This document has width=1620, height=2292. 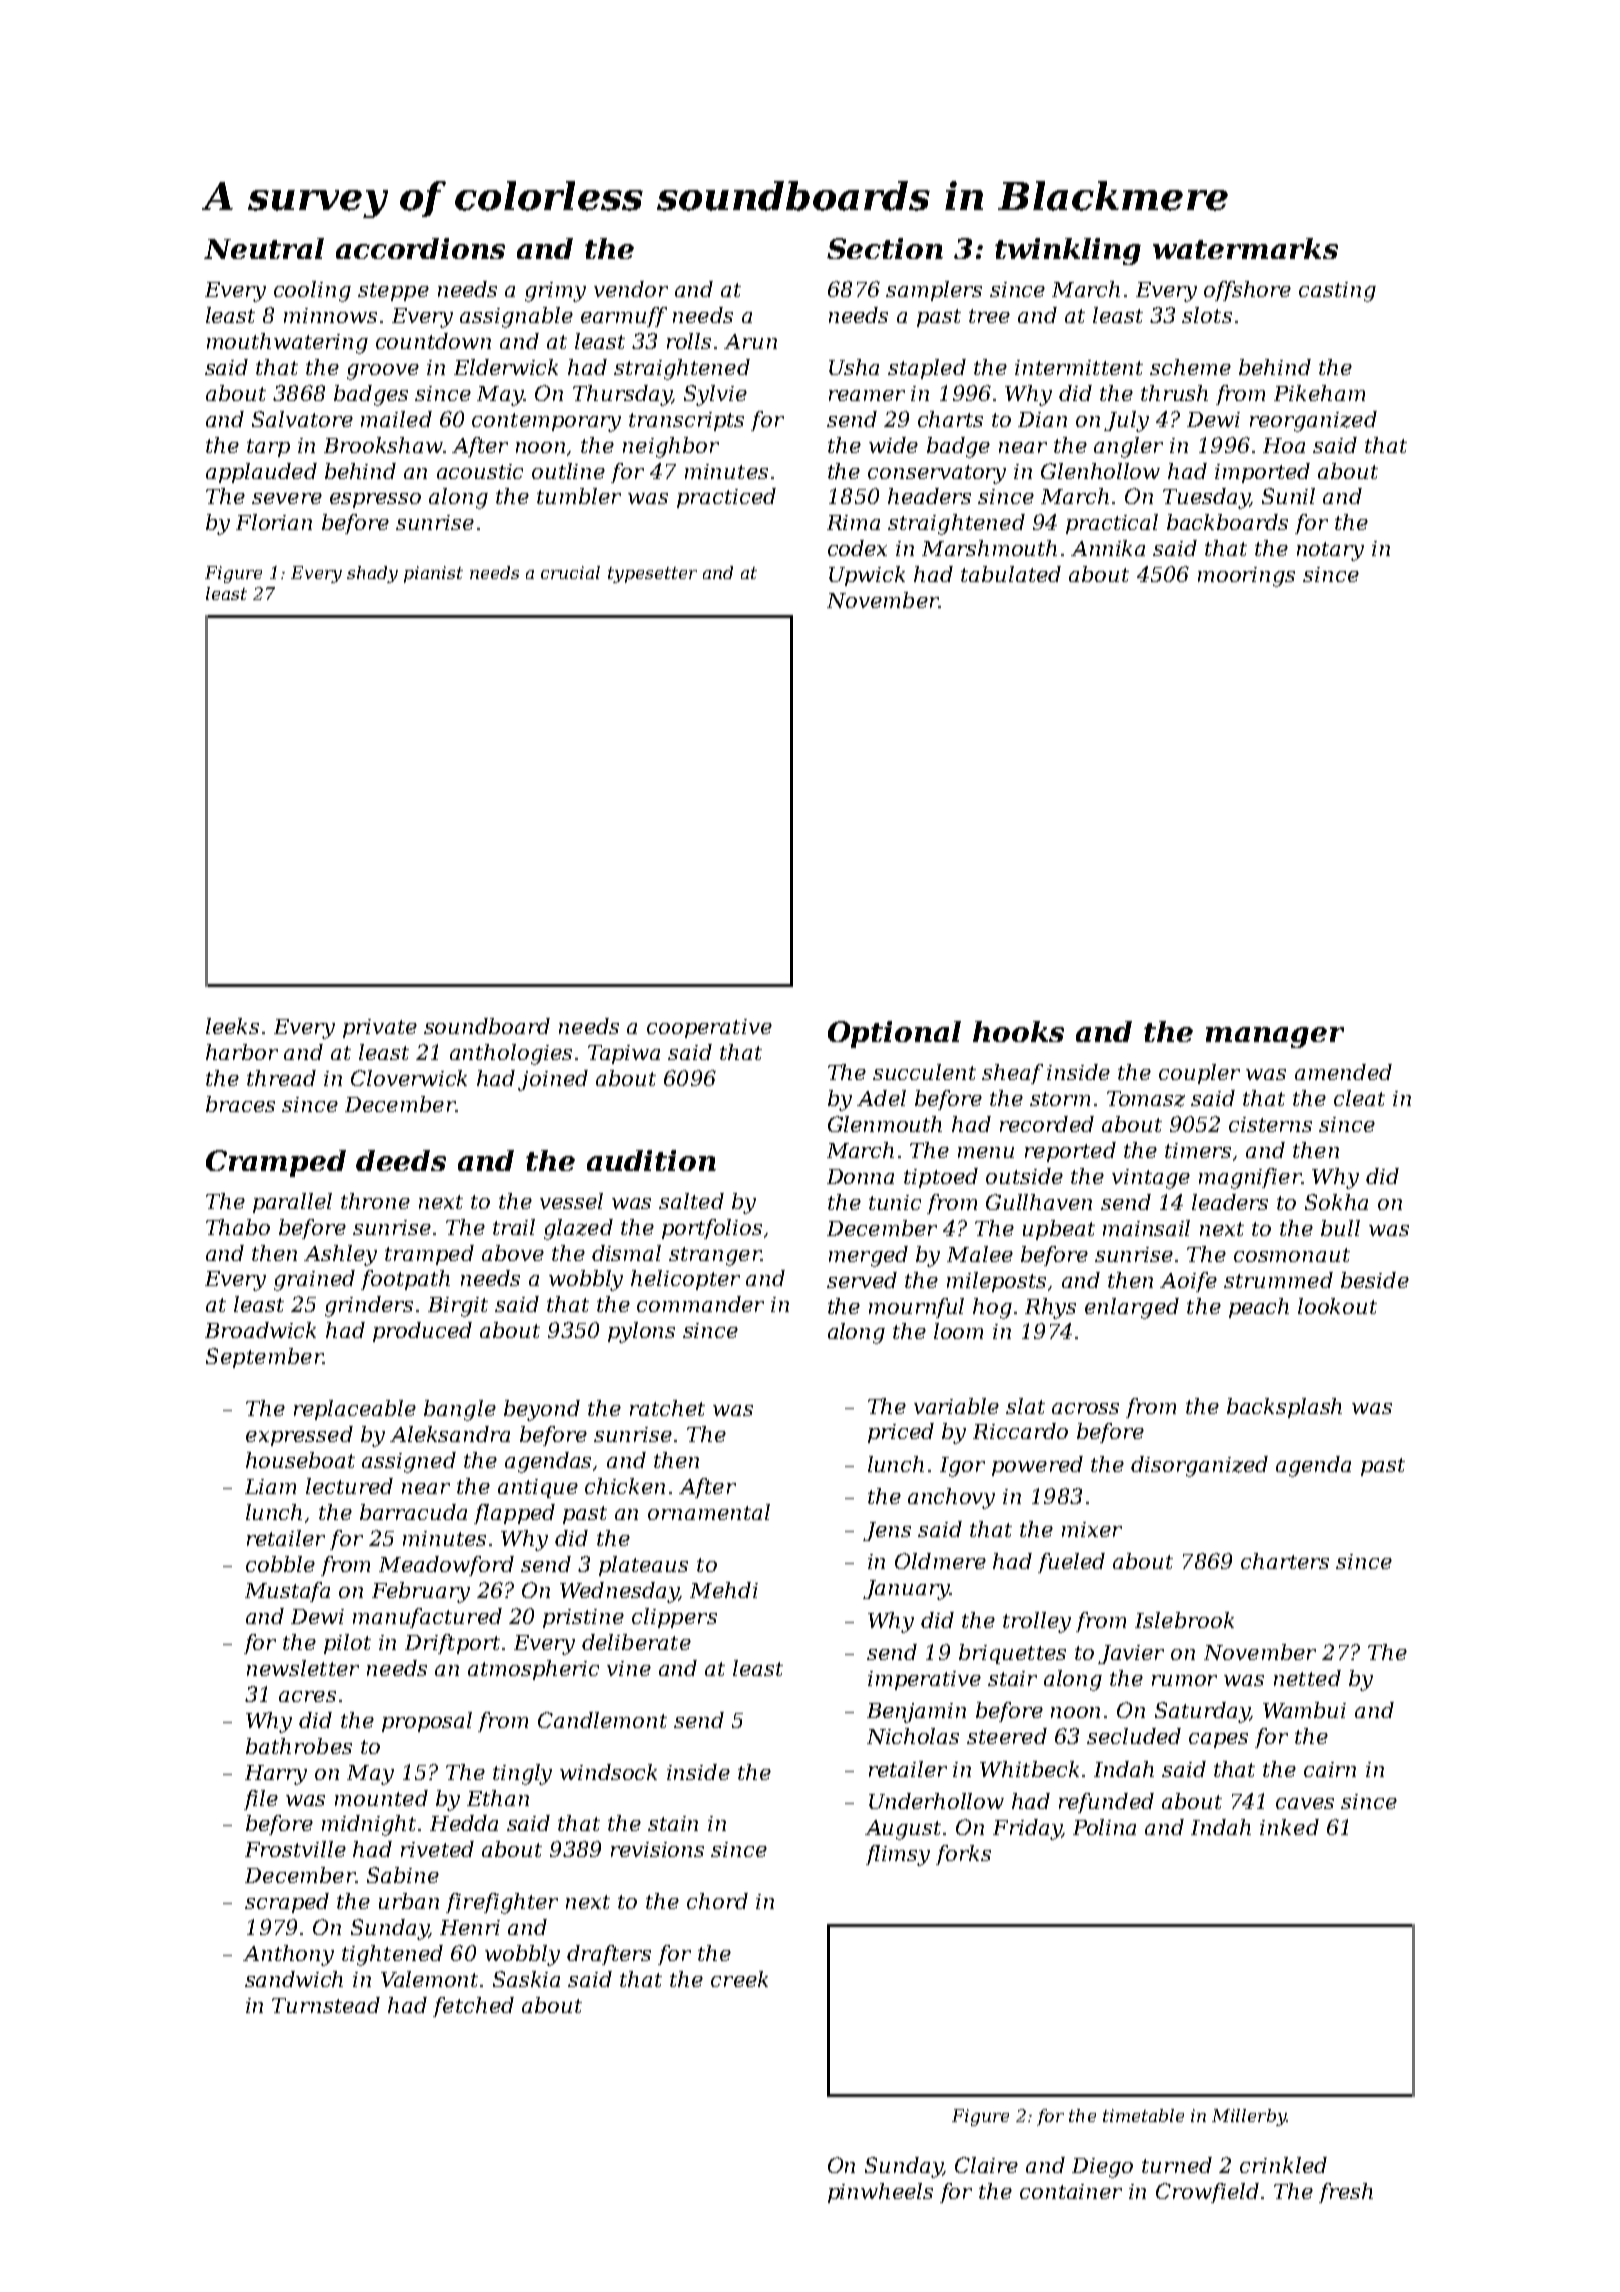 What do you see at coordinates (986, 2165) in the document?
I see `Claire` at bounding box center [986, 2165].
